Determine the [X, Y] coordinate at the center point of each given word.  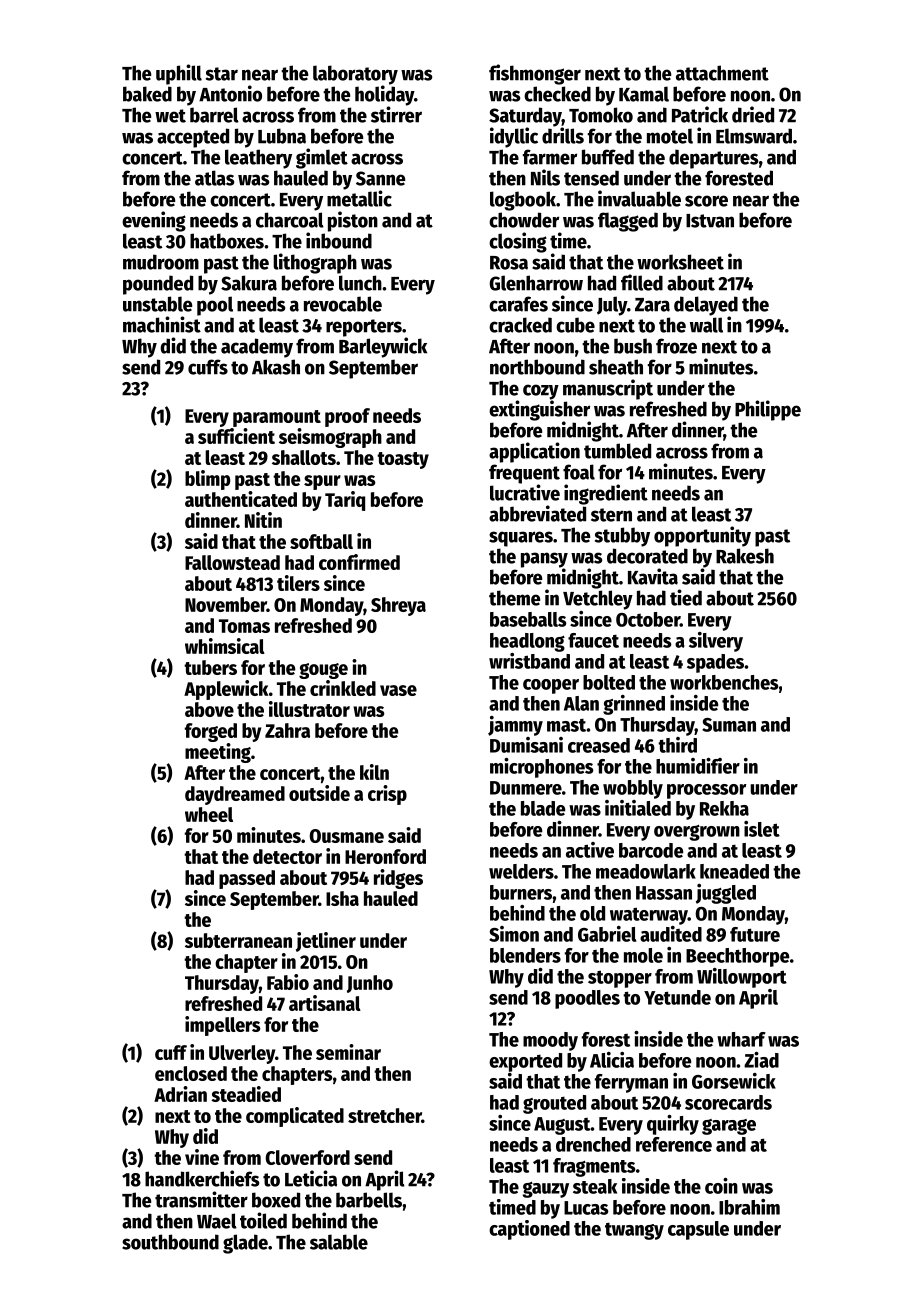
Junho [370, 984]
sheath [616, 367]
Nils [545, 177]
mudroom [161, 262]
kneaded [734, 871]
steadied [246, 1094]
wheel [209, 814]
